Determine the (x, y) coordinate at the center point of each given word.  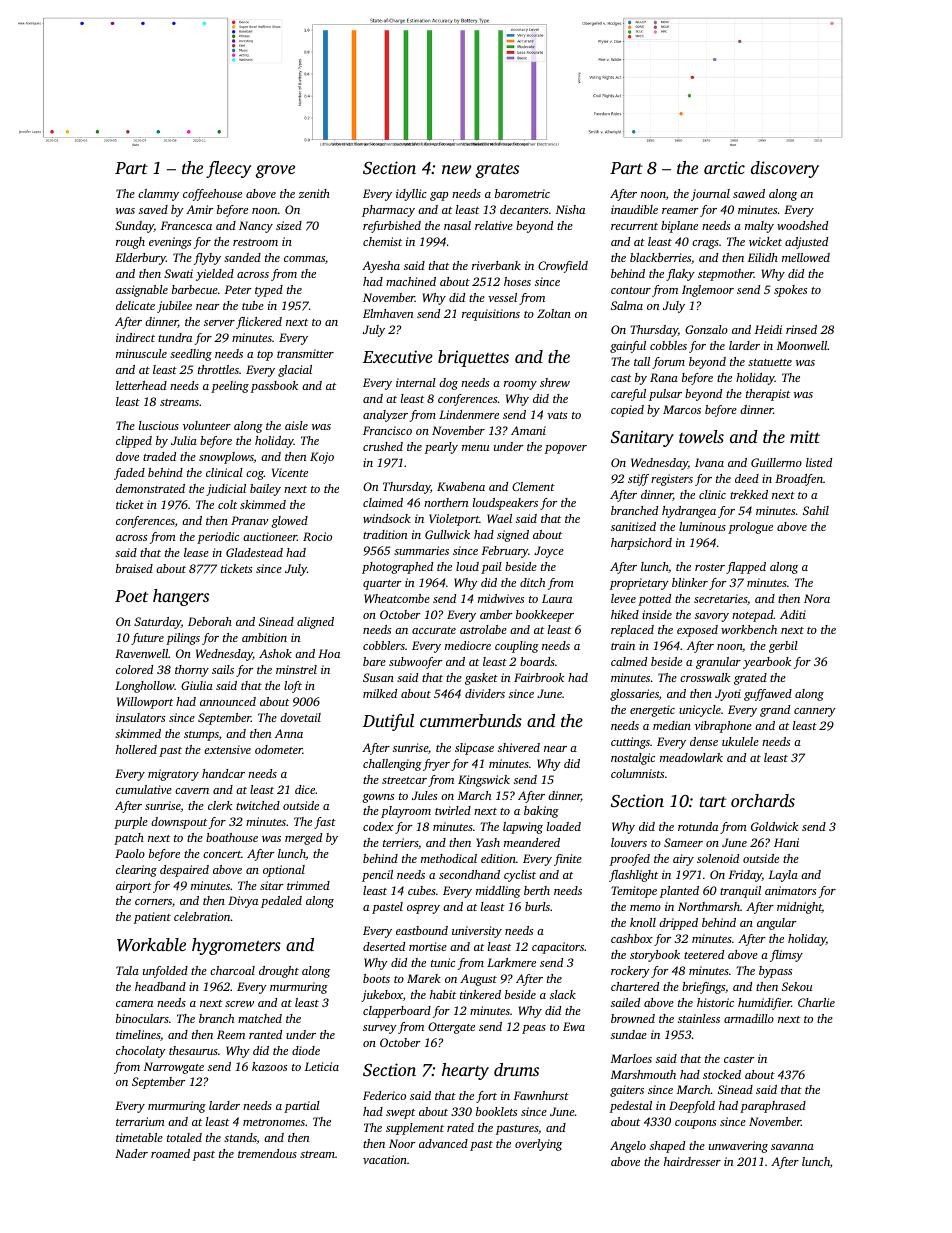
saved (153, 209)
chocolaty (141, 1052)
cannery (815, 712)
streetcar (404, 780)
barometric (522, 193)
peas (534, 1029)
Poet (131, 596)
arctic (724, 167)
